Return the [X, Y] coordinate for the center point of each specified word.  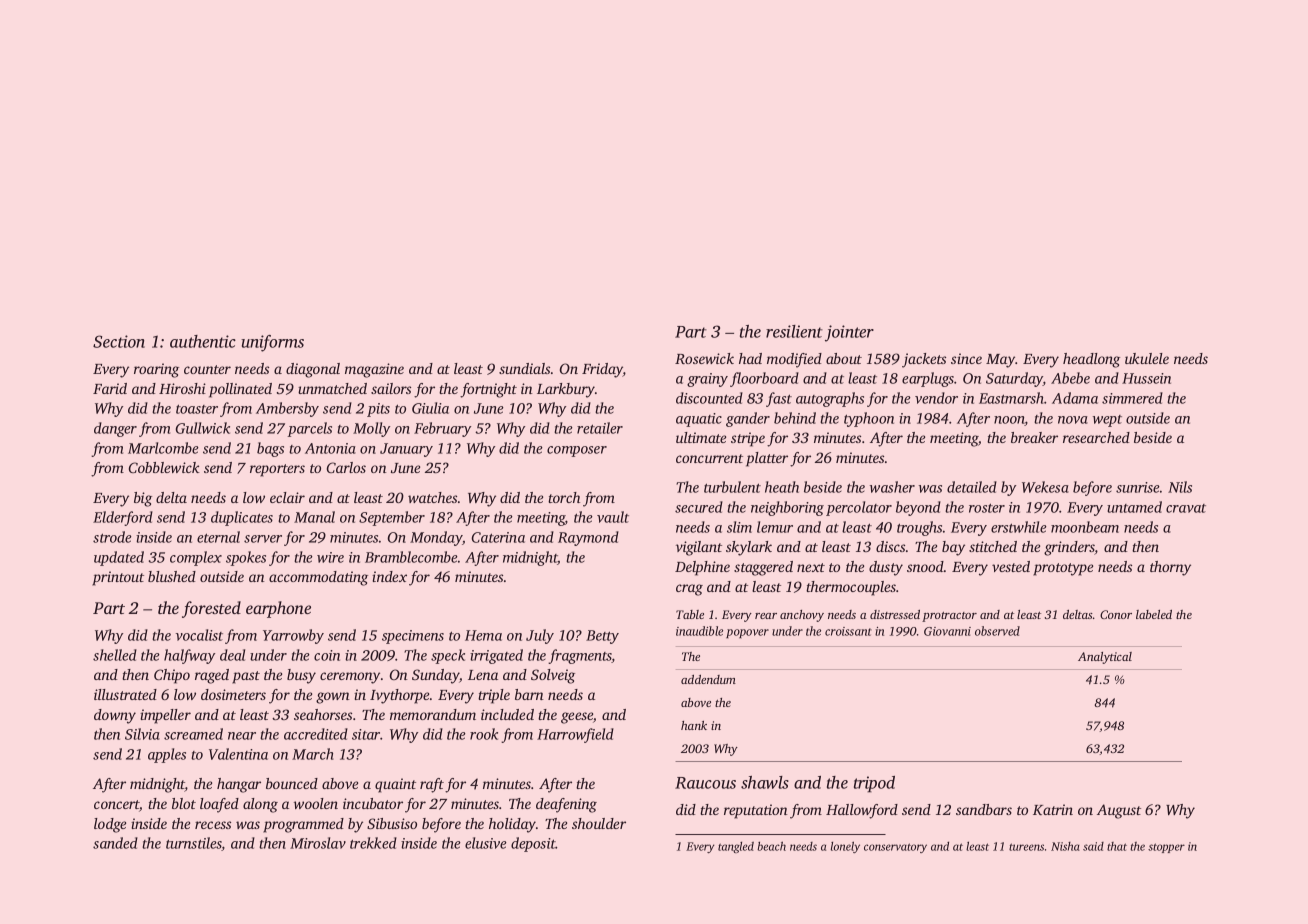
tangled [736, 847]
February [442, 429]
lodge [110, 825]
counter [207, 369]
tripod [874, 784]
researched [1096, 437]
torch [564, 497]
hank [694, 725]
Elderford [123, 518]
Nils [1180, 487]
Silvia [142, 734]
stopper [1166, 848]
